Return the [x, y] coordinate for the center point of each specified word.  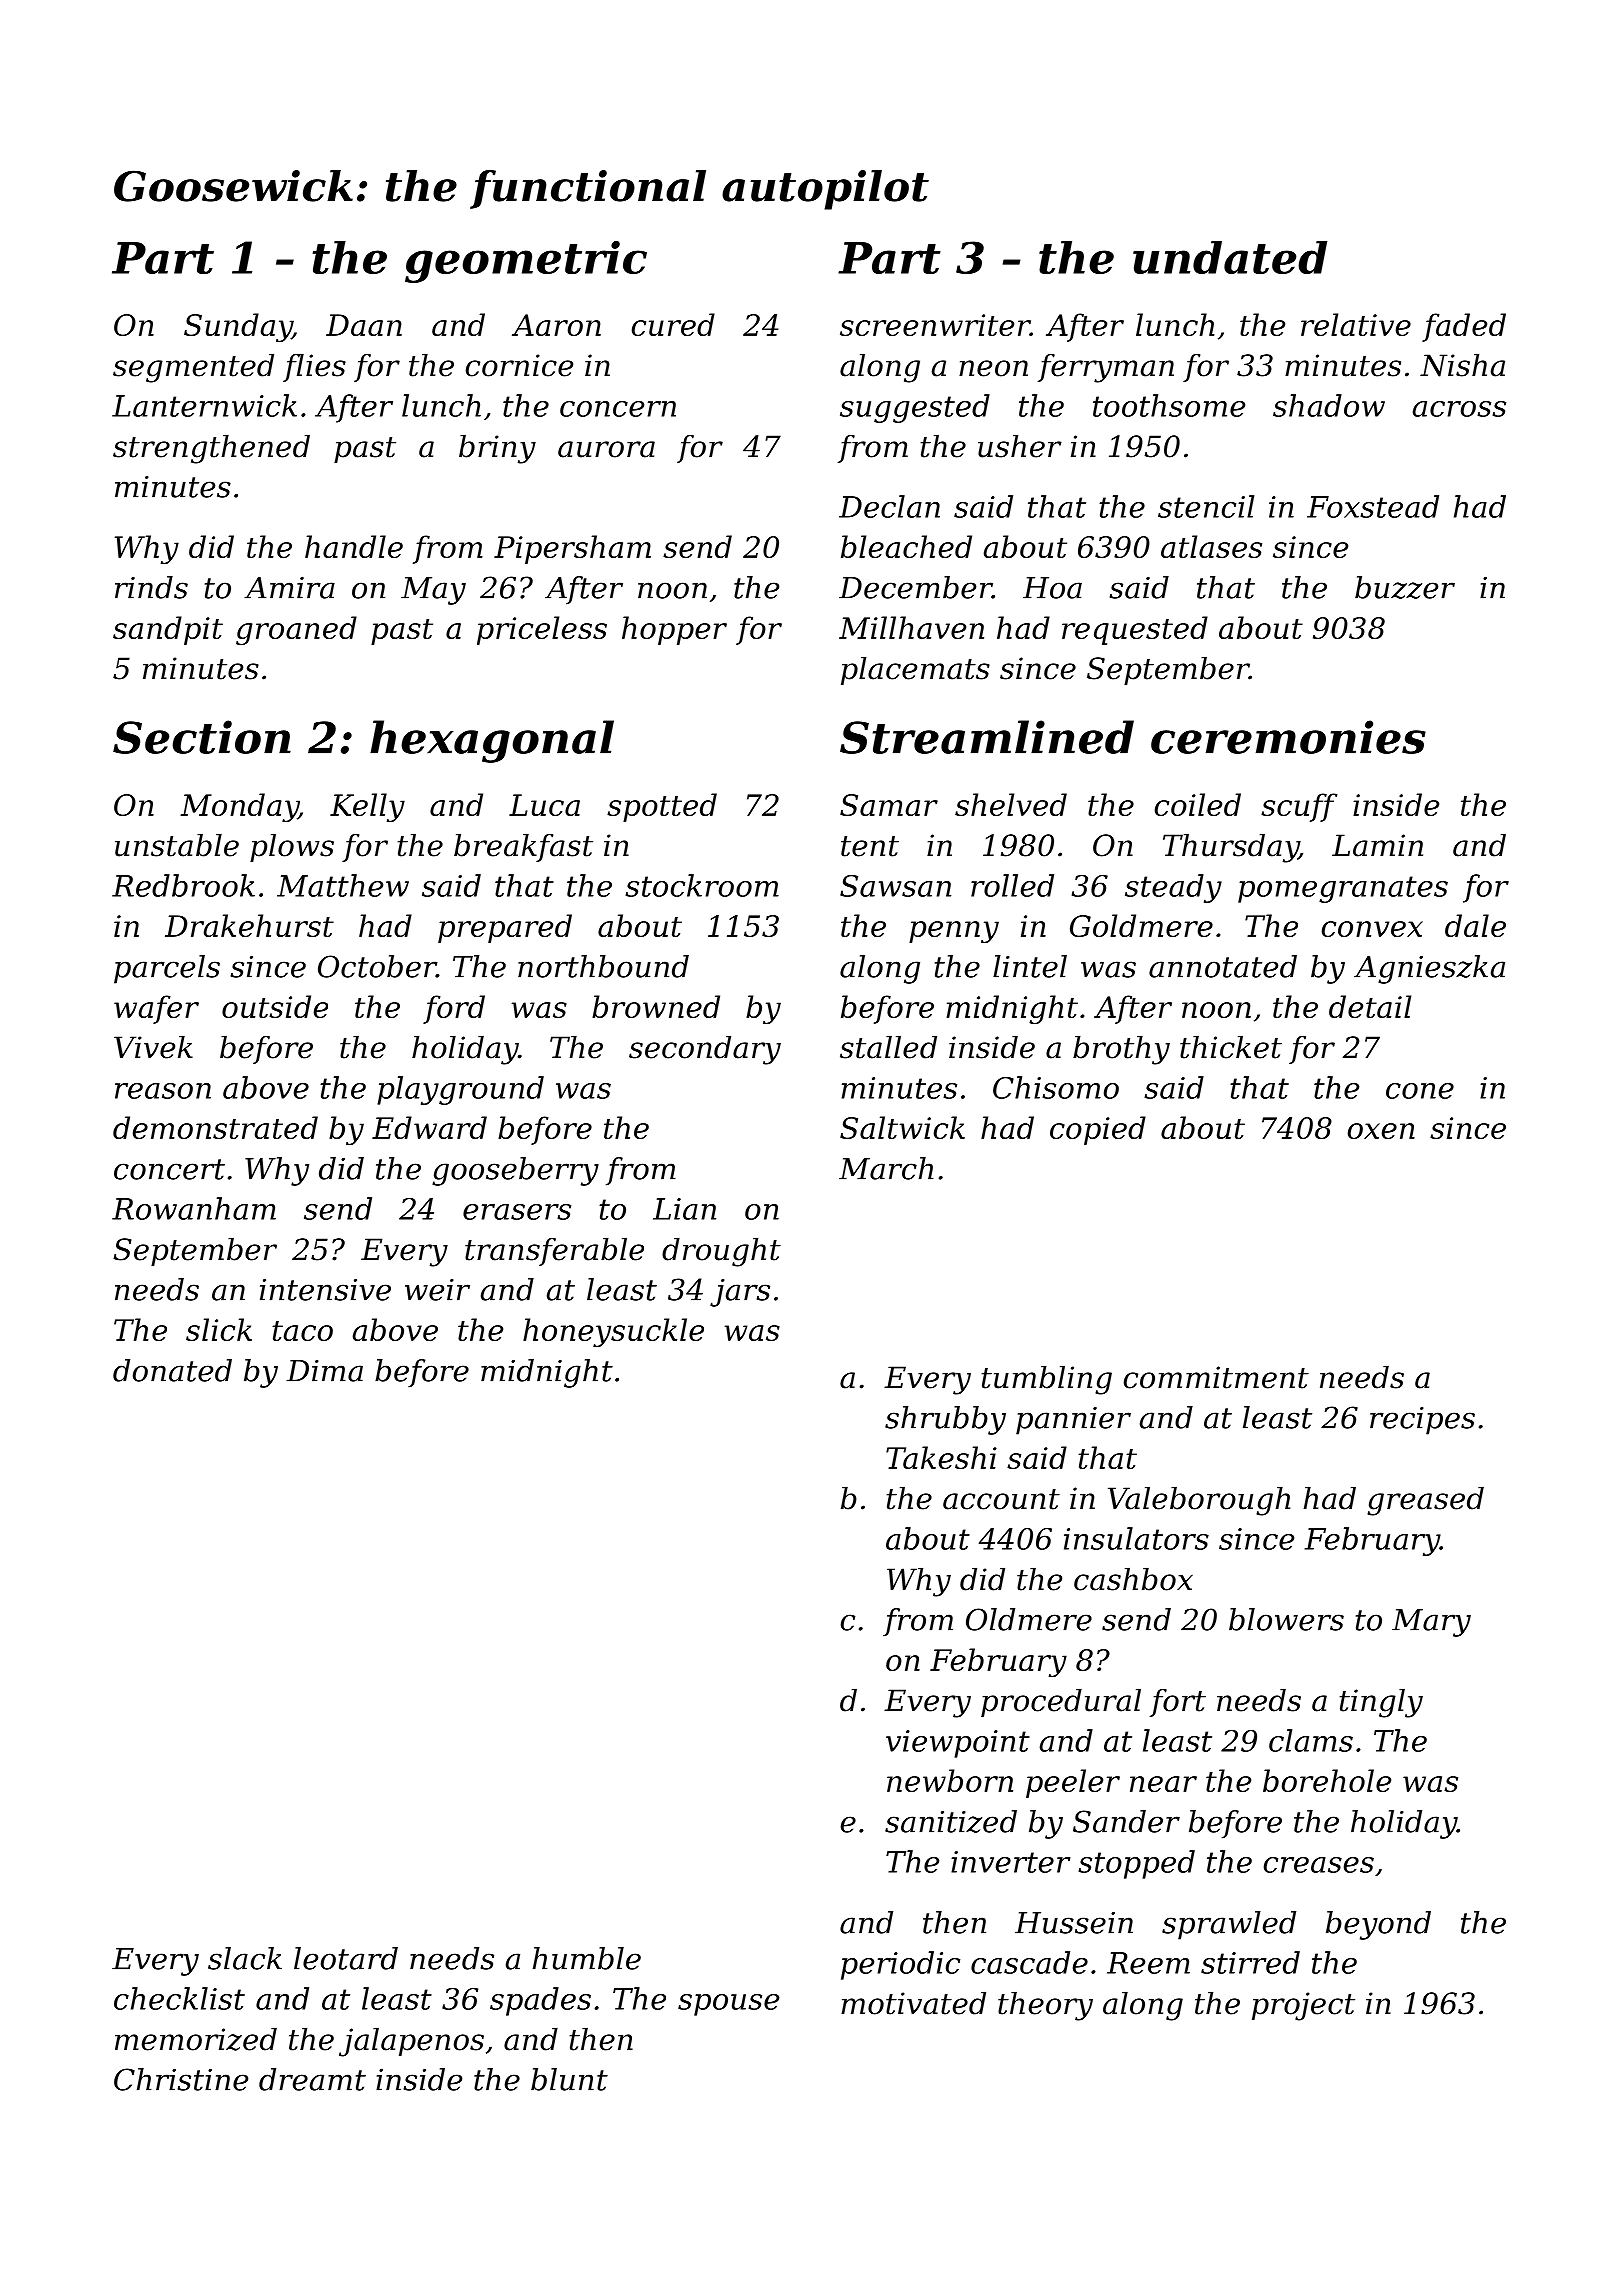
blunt [569, 2079]
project [1303, 2006]
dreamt [312, 2079]
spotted [662, 807]
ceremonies [1288, 737]
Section [202, 737]
